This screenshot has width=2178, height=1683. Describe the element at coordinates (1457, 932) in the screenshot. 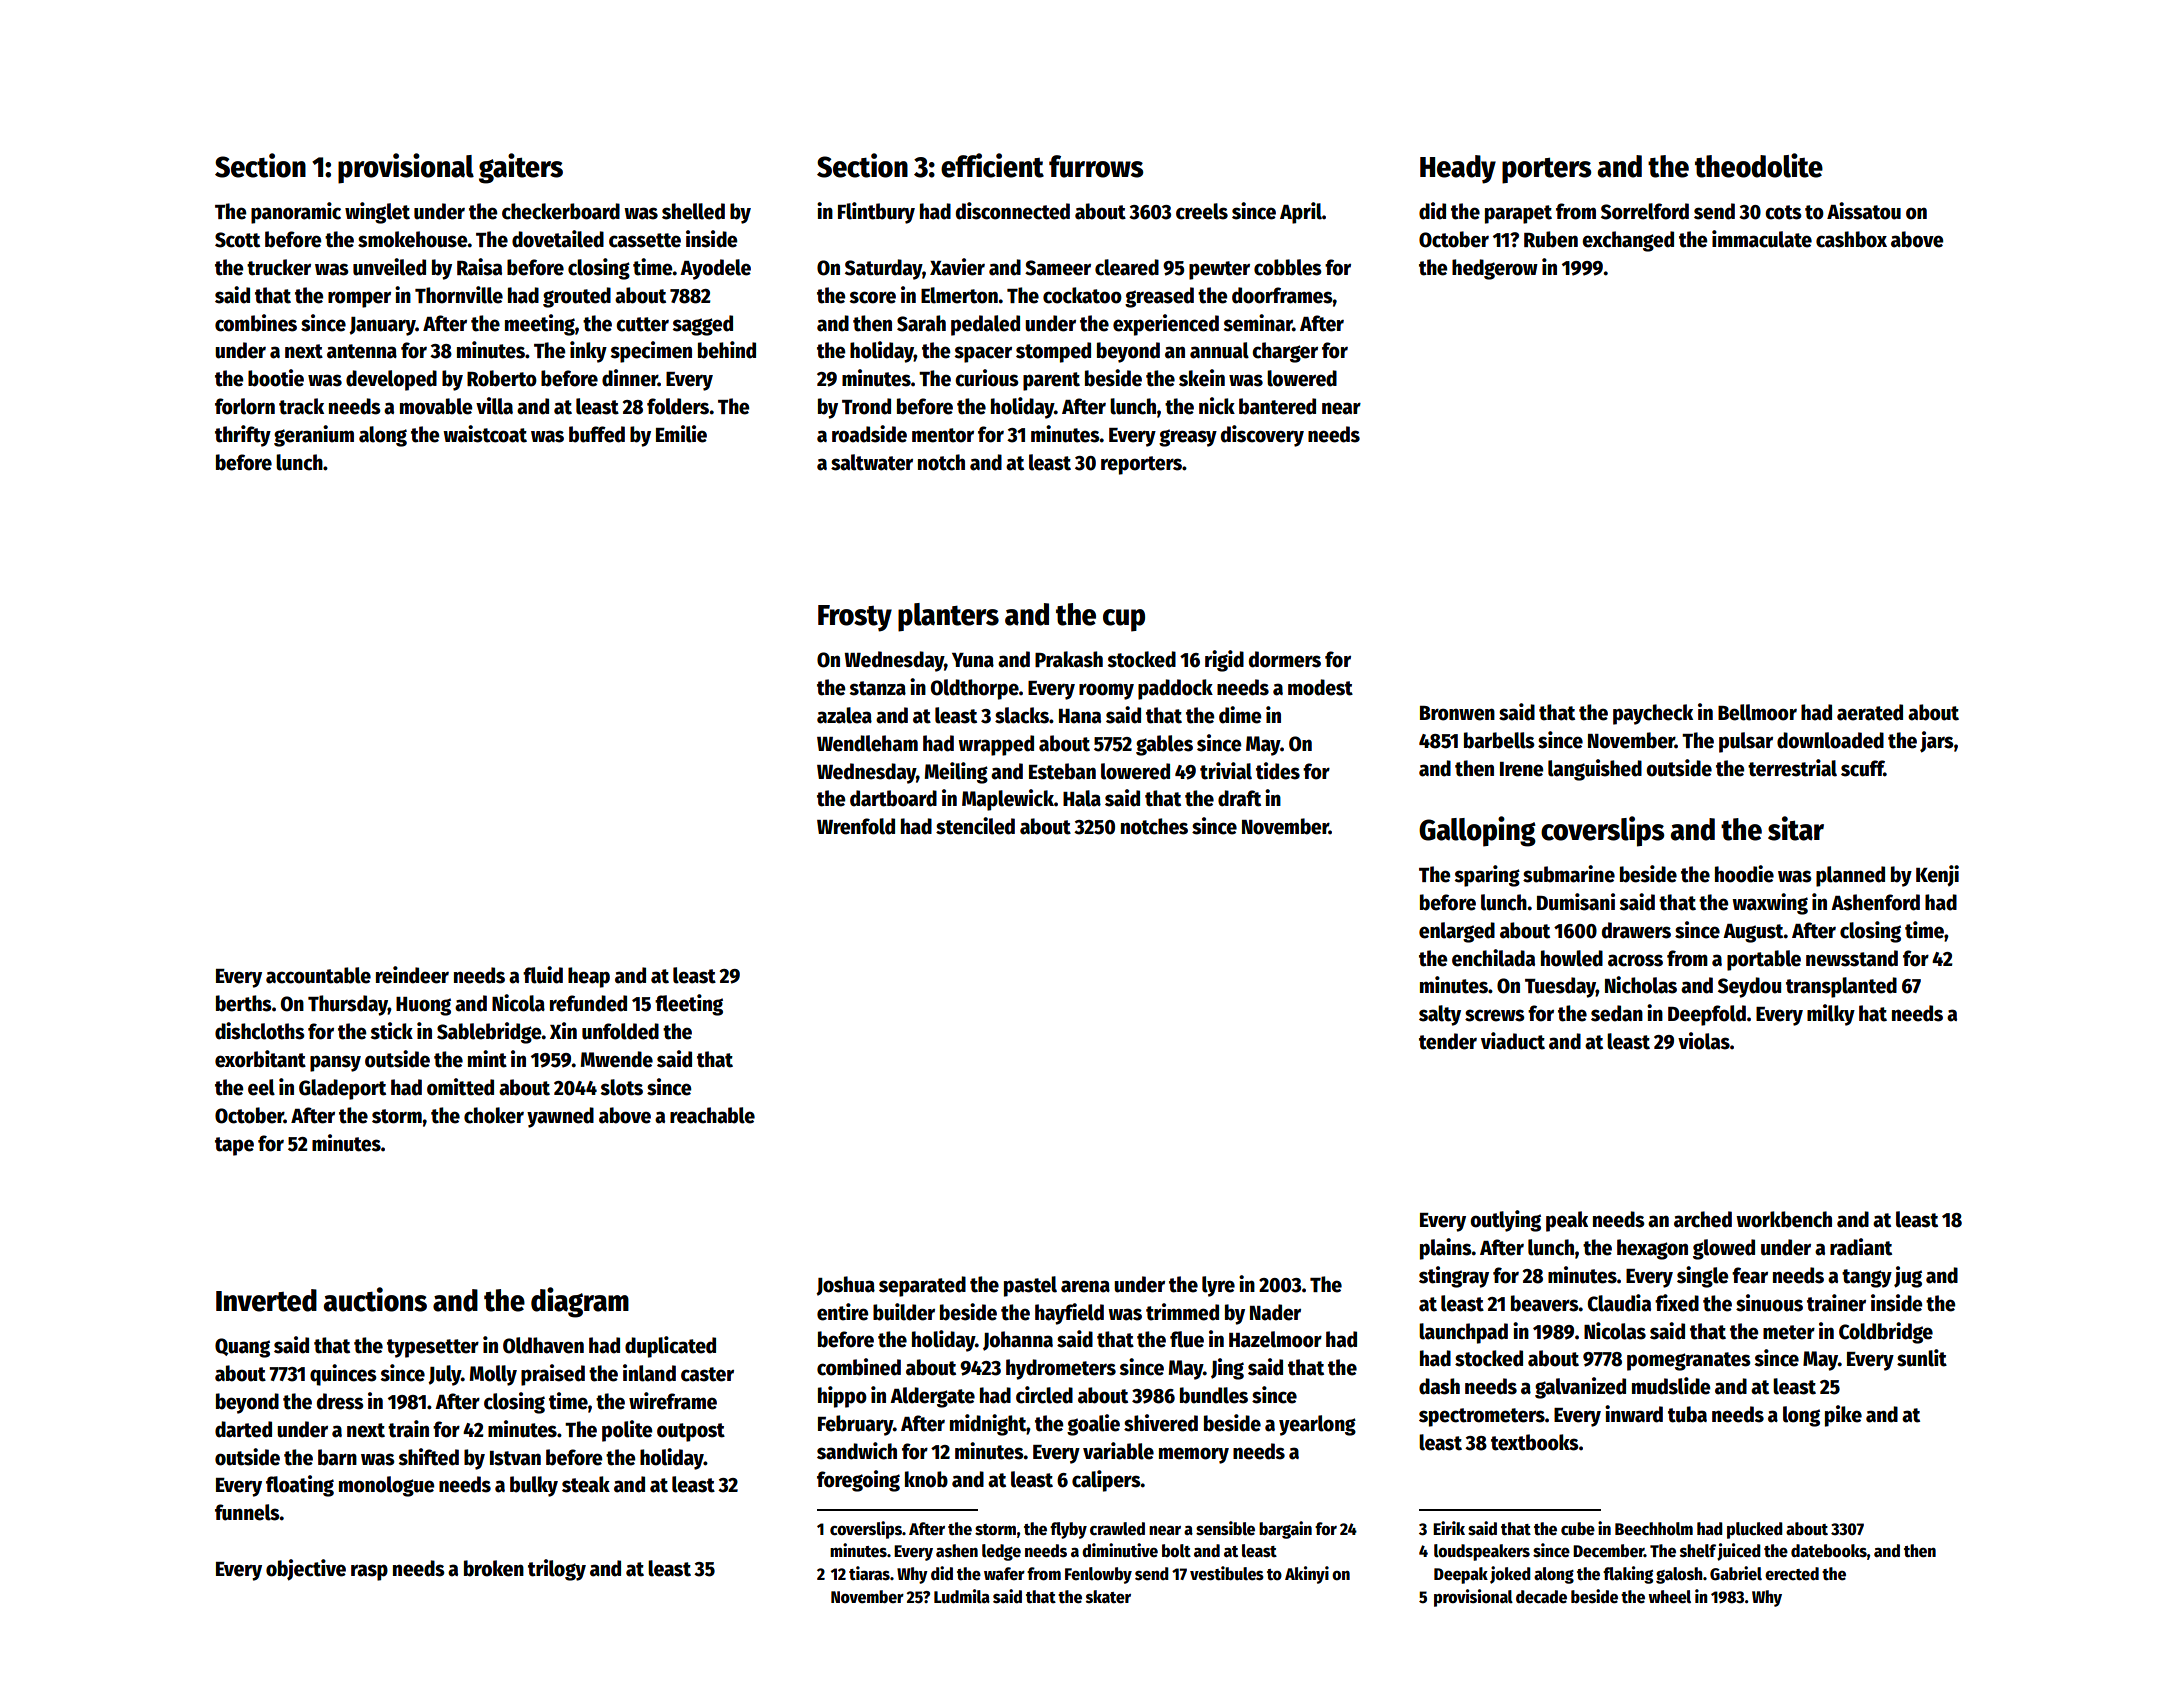

I see `enlarged` at that location.
